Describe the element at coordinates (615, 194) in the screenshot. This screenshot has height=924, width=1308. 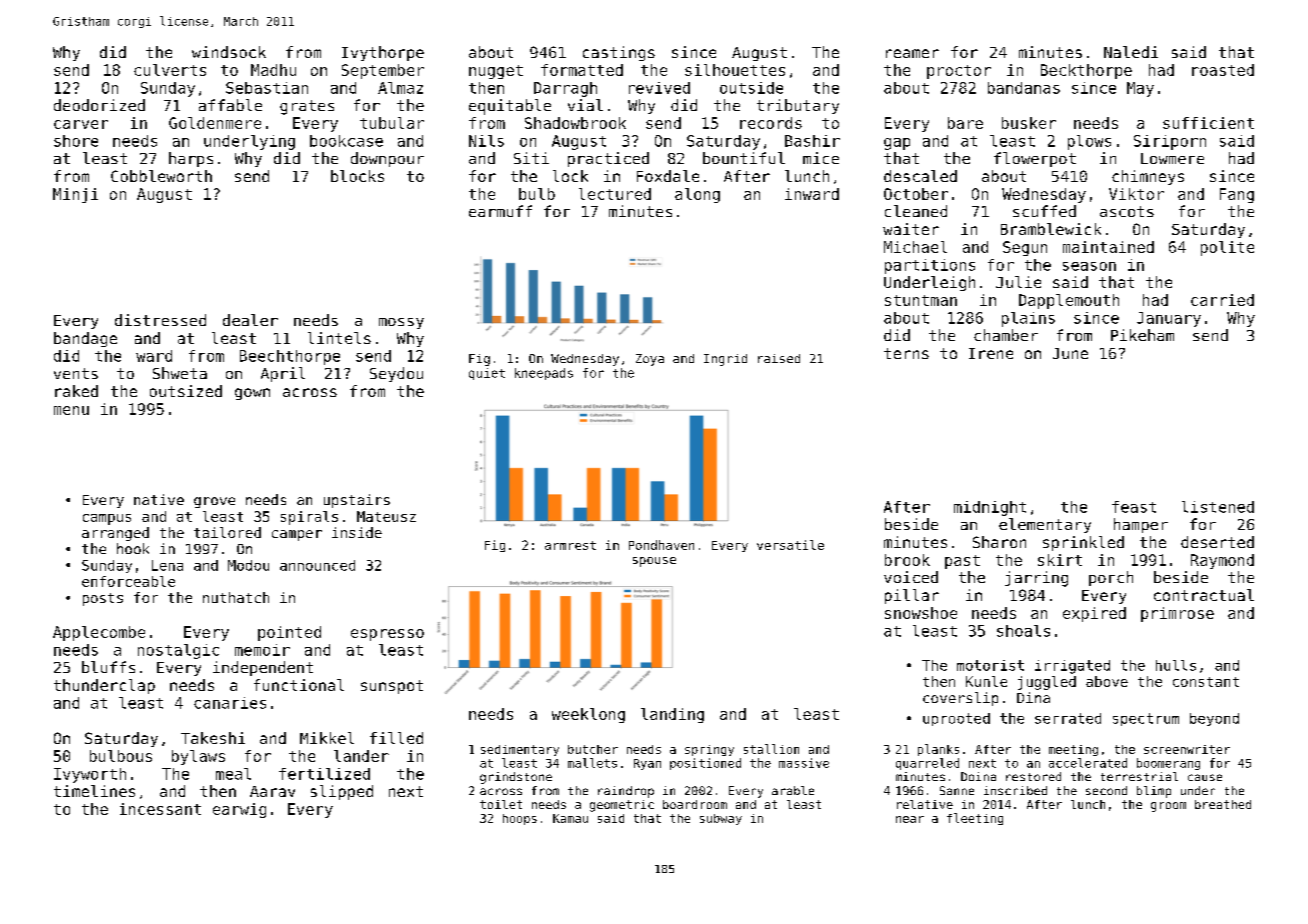
I see `lectured` at that location.
